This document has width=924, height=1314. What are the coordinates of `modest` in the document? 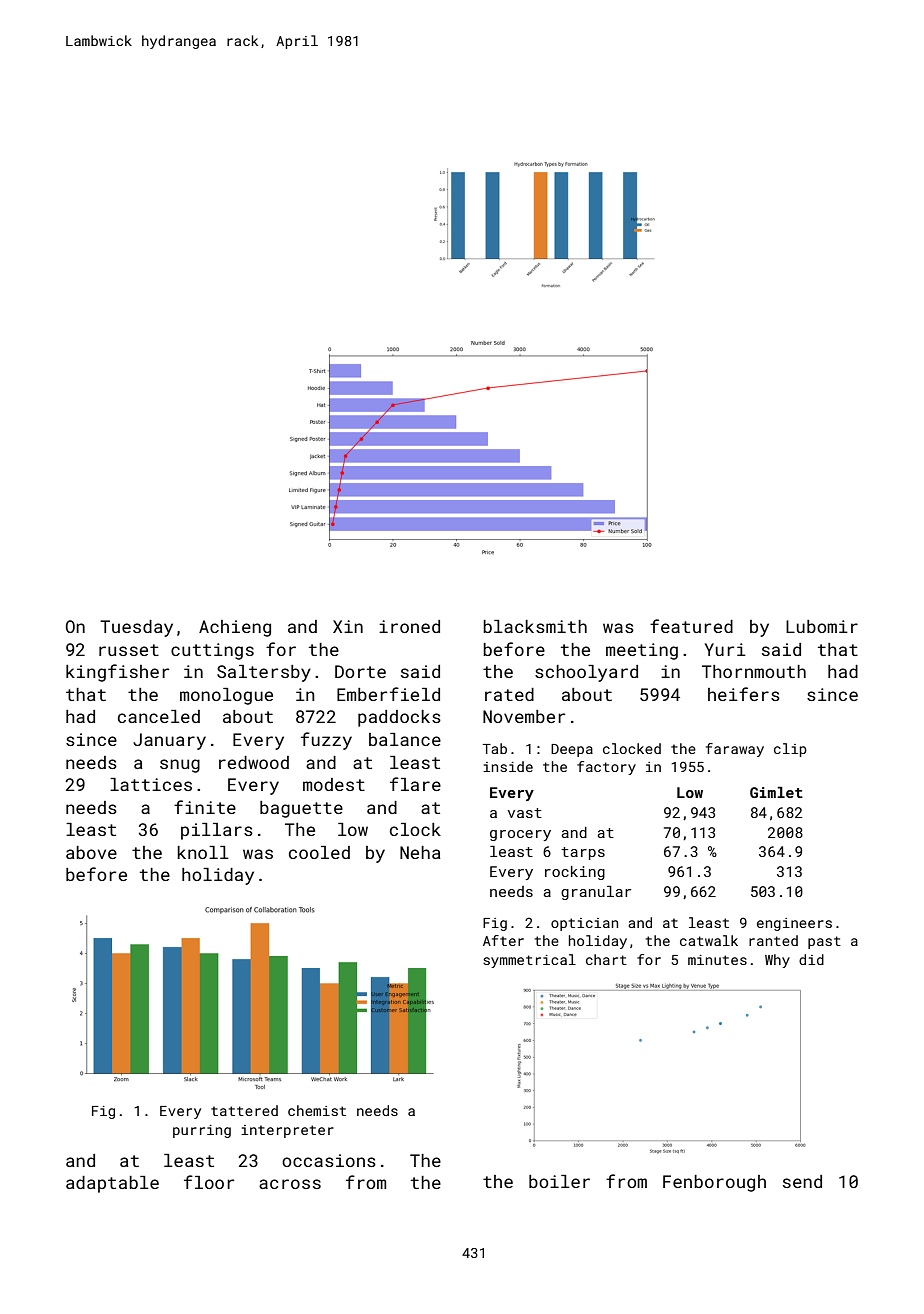 It's located at (334, 784).
